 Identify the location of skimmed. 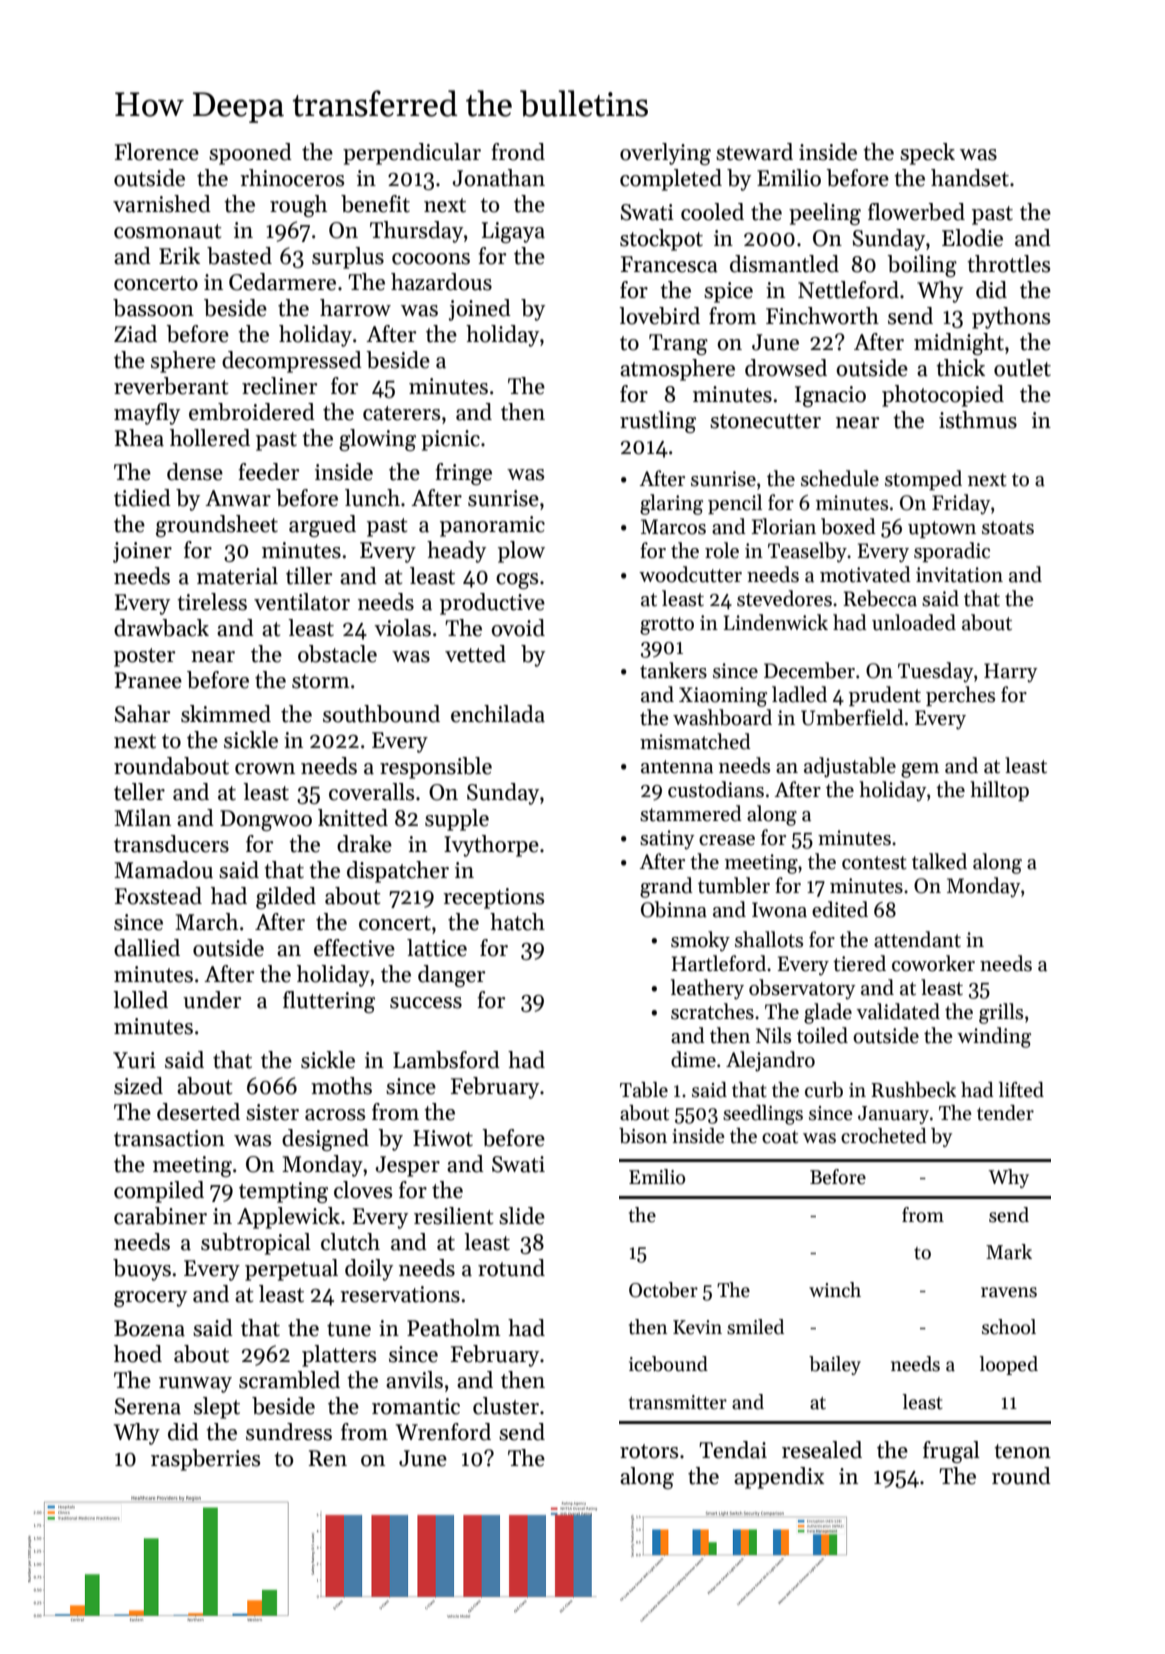
(226, 714).
